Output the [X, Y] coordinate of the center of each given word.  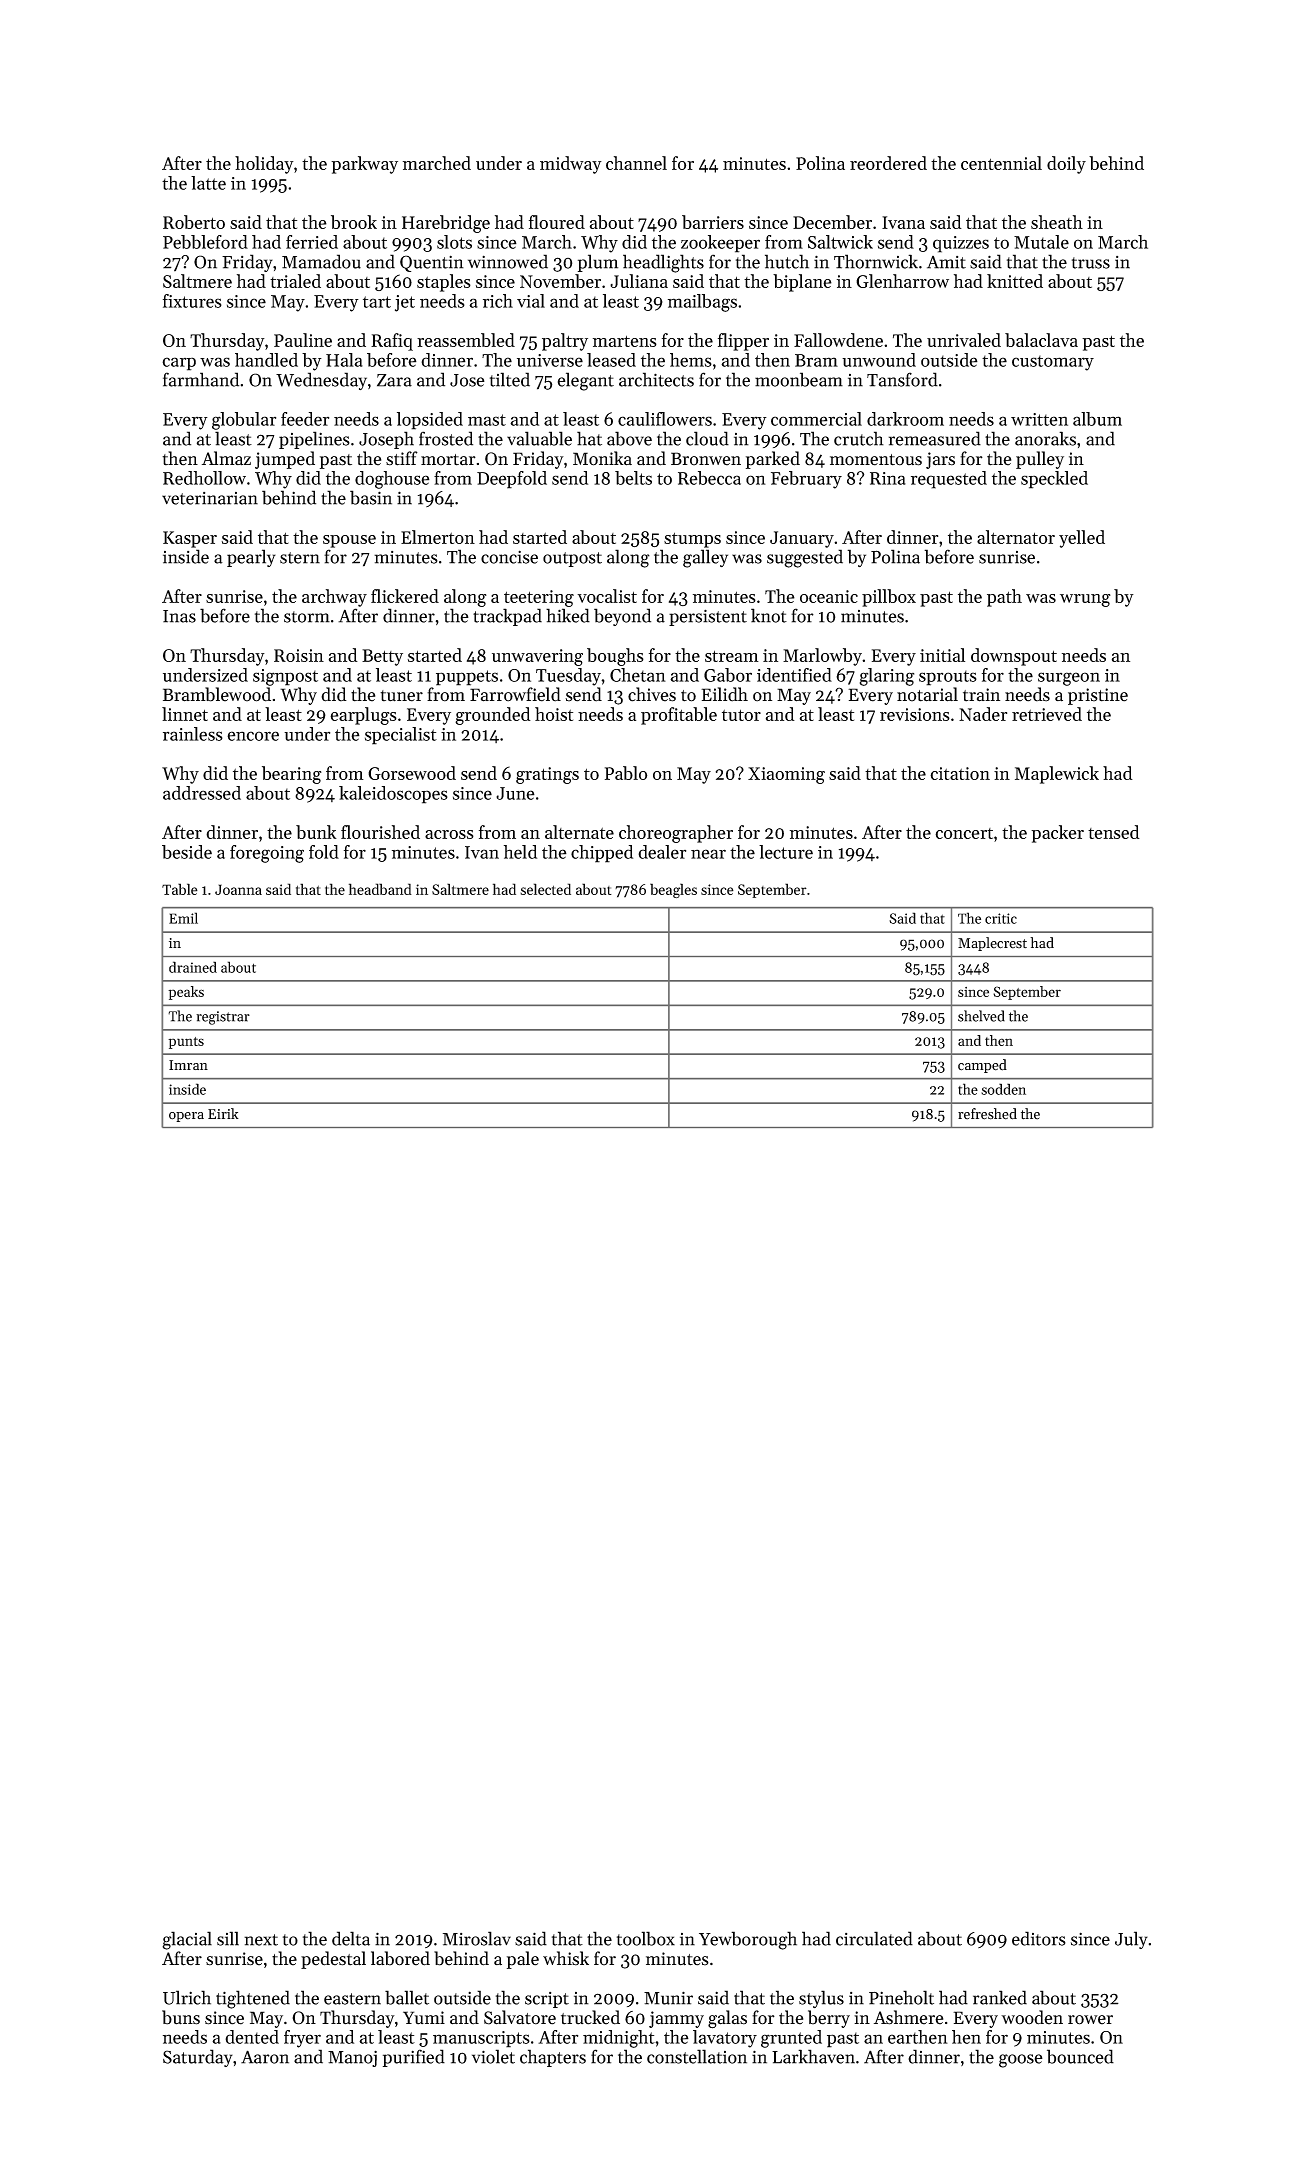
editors [1039, 1938]
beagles [673, 890]
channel [636, 163]
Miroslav [477, 1938]
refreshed [987, 1114]
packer [1057, 834]
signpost [285, 677]
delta [351, 1938]
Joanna [238, 889]
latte [208, 183]
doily [1066, 165]
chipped [602, 854]
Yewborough [748, 1940]
